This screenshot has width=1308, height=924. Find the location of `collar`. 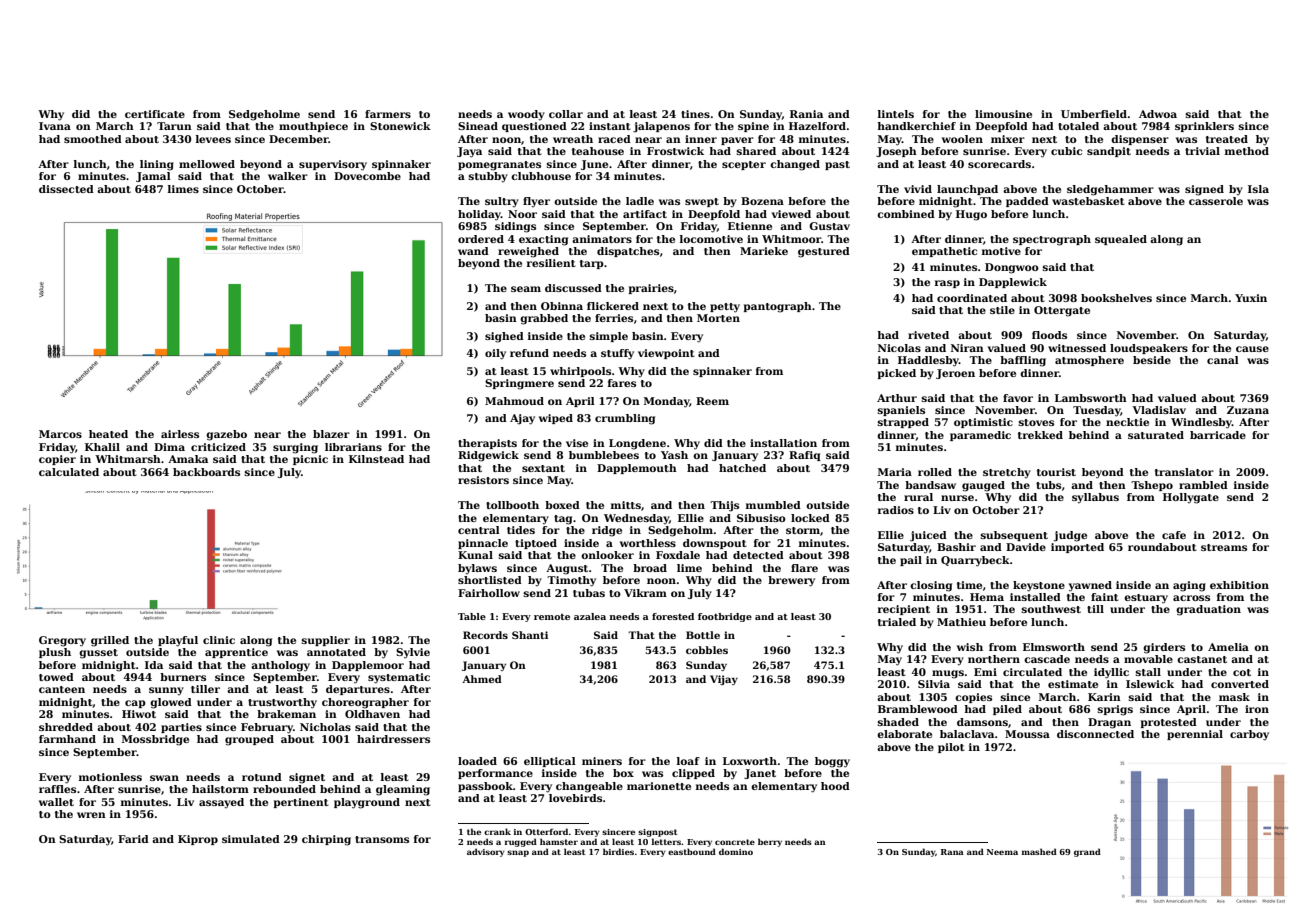

collar is located at coordinates (566, 114).
